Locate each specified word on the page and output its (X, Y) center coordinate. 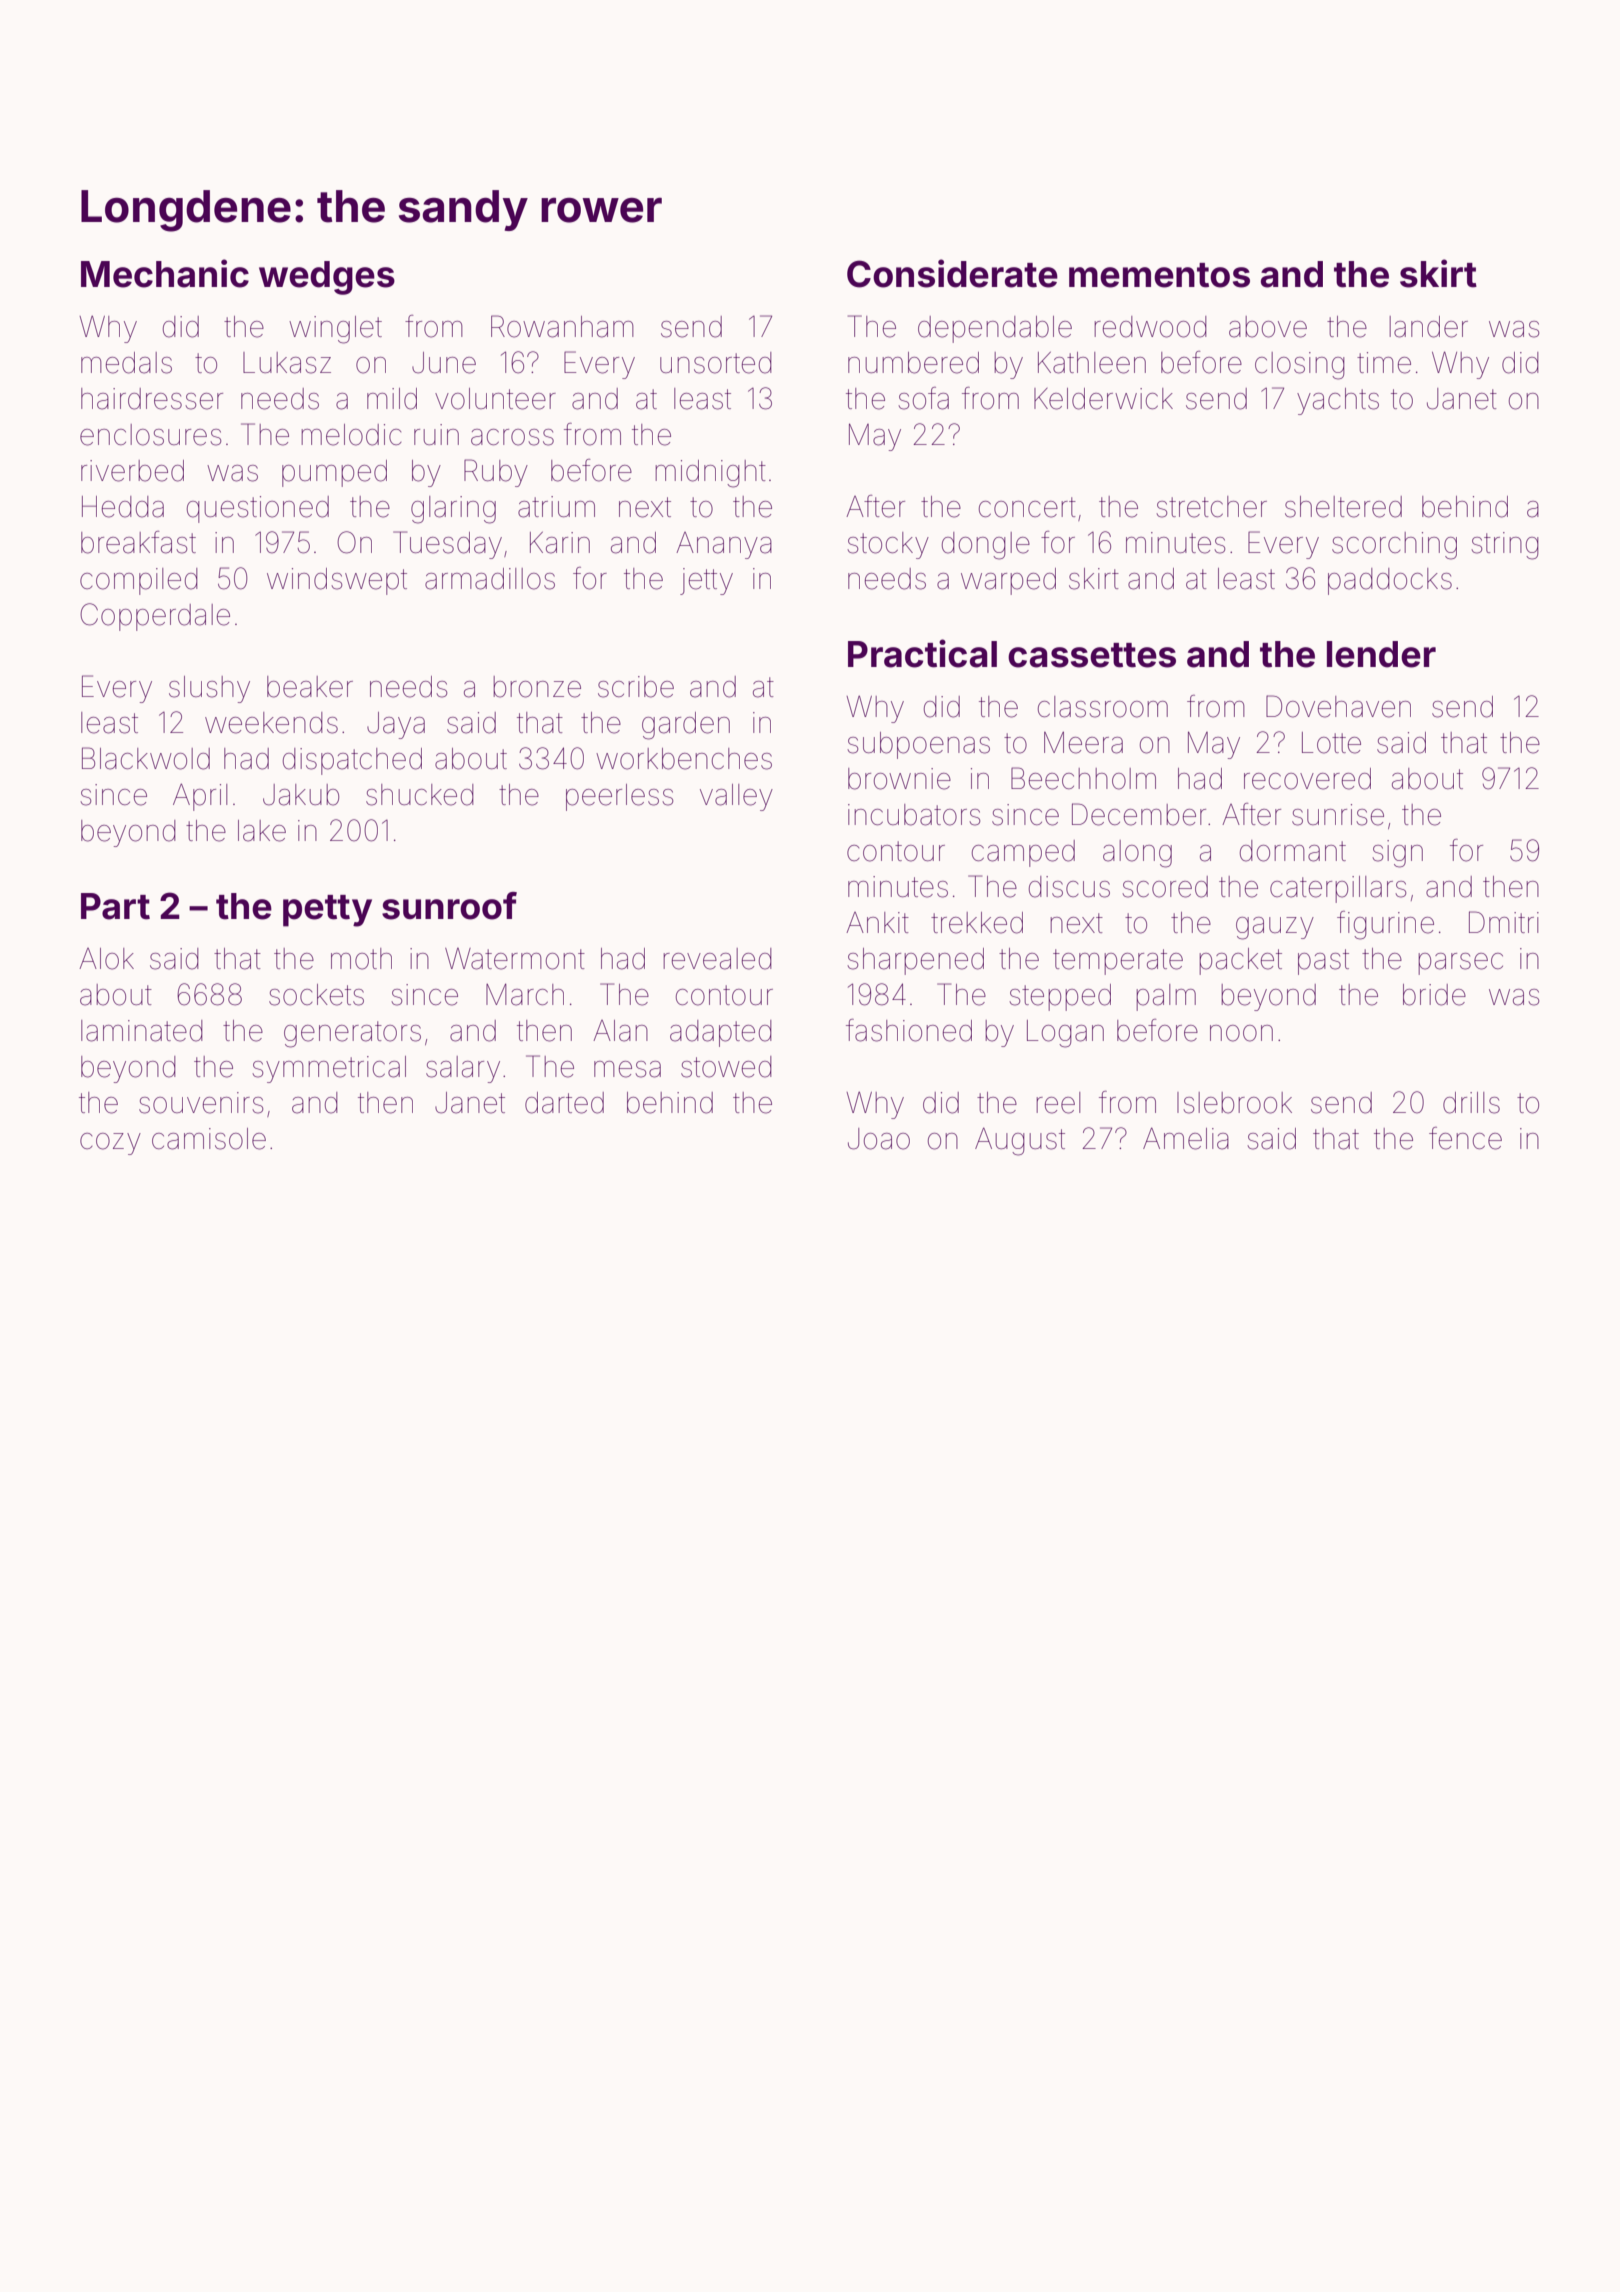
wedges (327, 278)
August (1020, 1142)
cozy (110, 1144)
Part (115, 906)
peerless (619, 797)
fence (1465, 1138)
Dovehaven (1338, 706)
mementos (1159, 275)
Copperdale (155, 617)
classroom (1103, 707)
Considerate (952, 273)
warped (1008, 581)
